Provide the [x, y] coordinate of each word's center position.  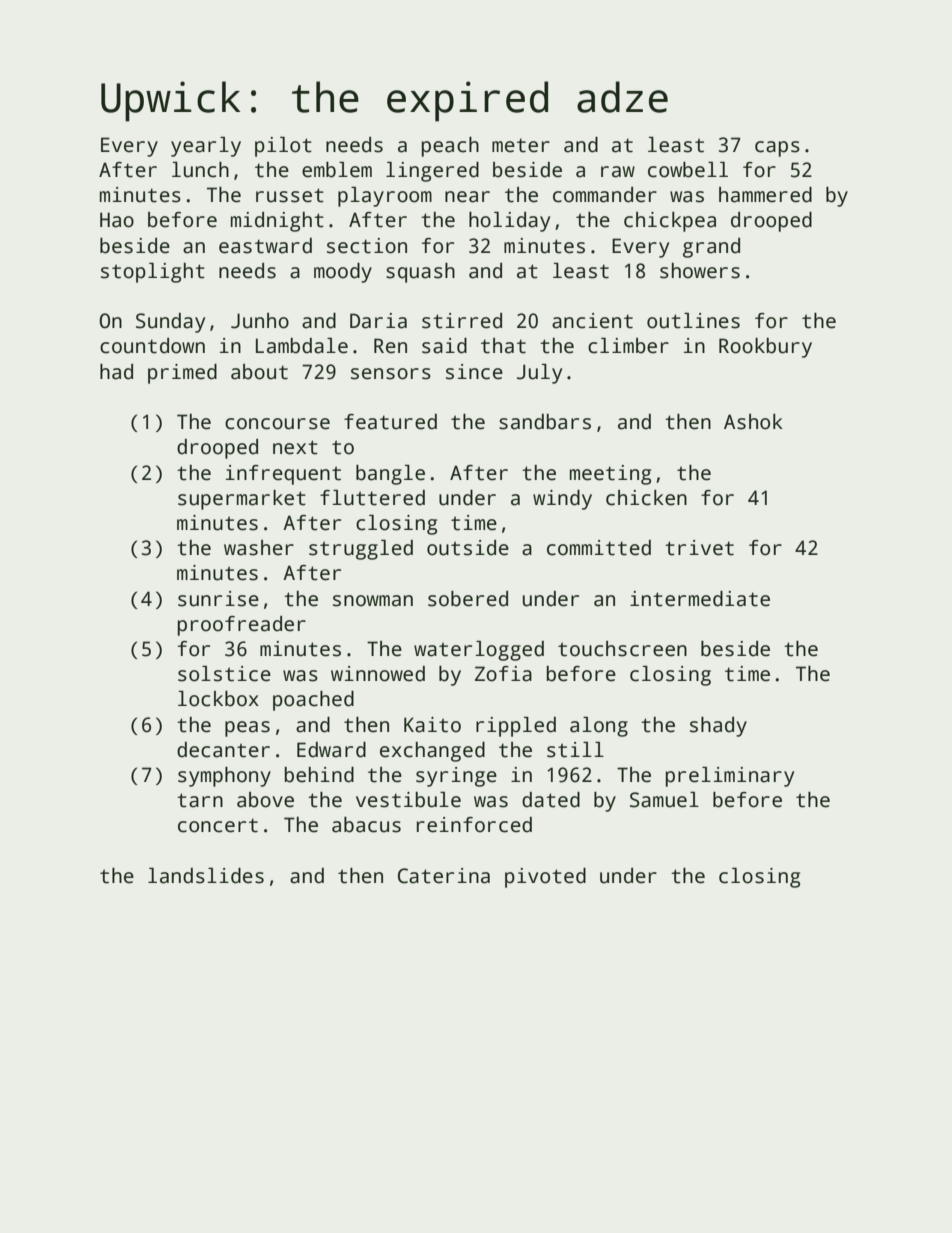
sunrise [218, 599]
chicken [646, 498]
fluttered [372, 498]
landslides [206, 876]
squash [420, 273]
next [295, 447]
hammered [765, 195]
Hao [117, 220]
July [539, 374]
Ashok [753, 422]
